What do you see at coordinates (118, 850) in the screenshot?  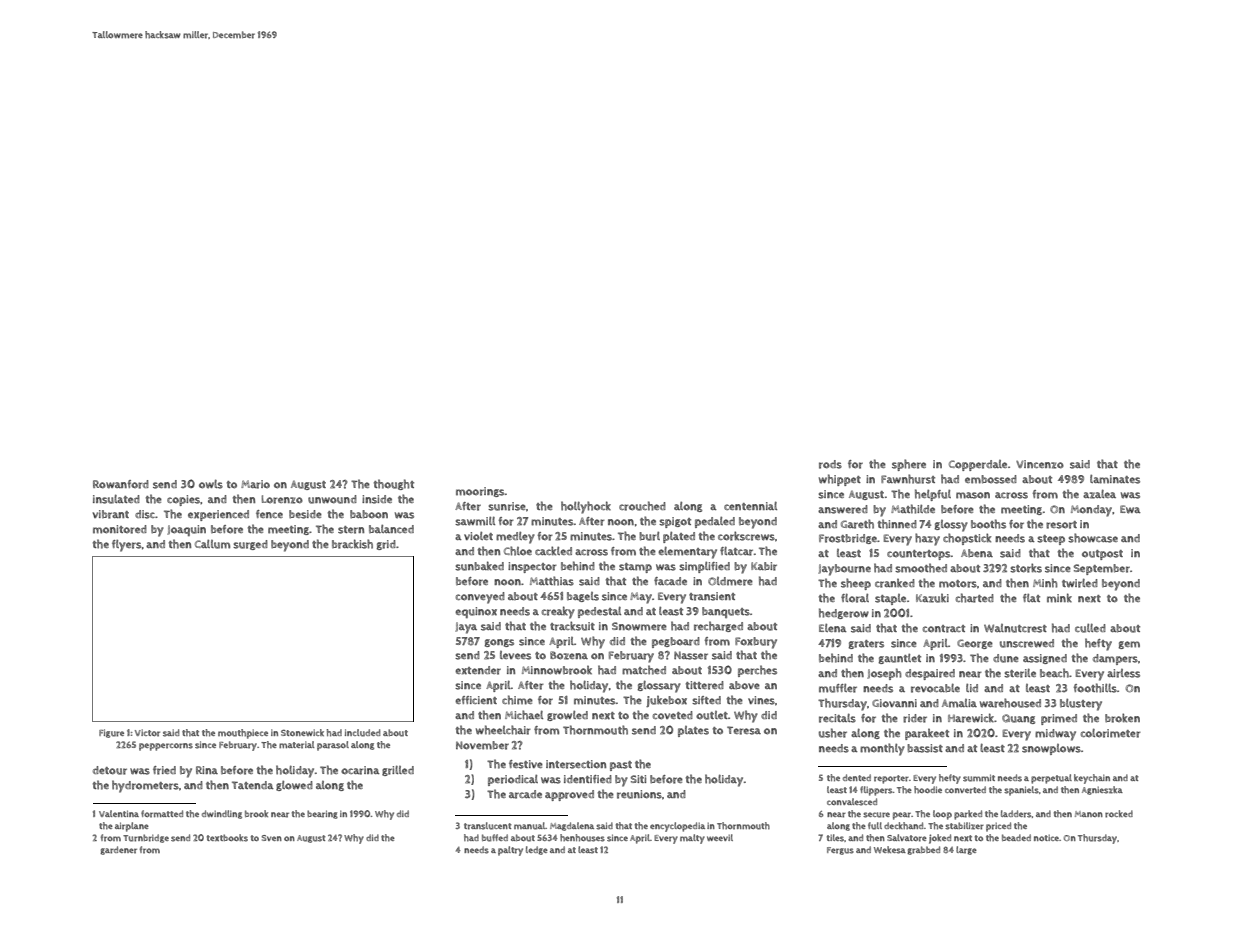 I see `gardener` at bounding box center [118, 850].
